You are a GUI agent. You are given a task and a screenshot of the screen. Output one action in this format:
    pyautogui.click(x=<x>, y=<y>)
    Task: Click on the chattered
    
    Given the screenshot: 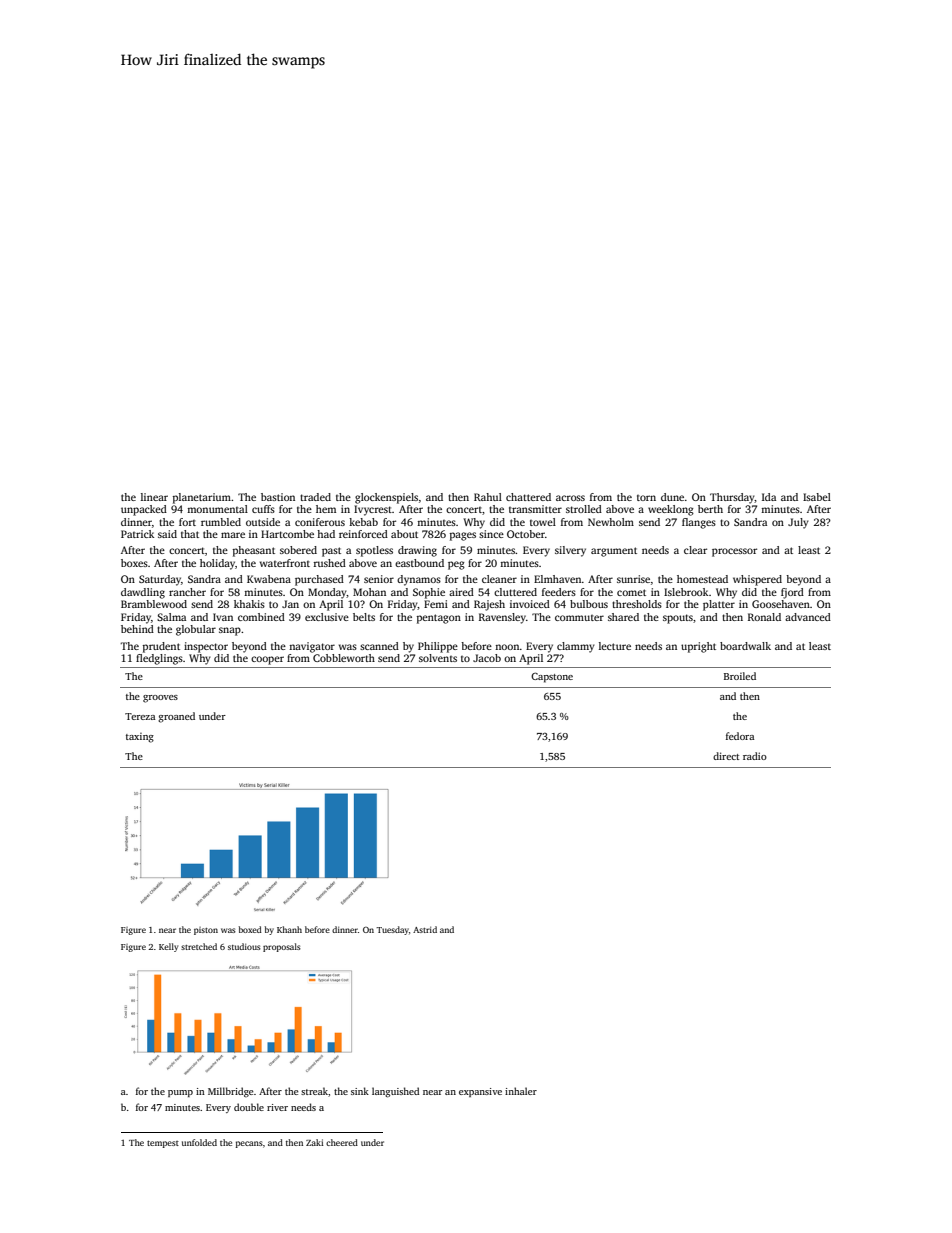 What is the action you would take?
    pyautogui.click(x=528, y=497)
